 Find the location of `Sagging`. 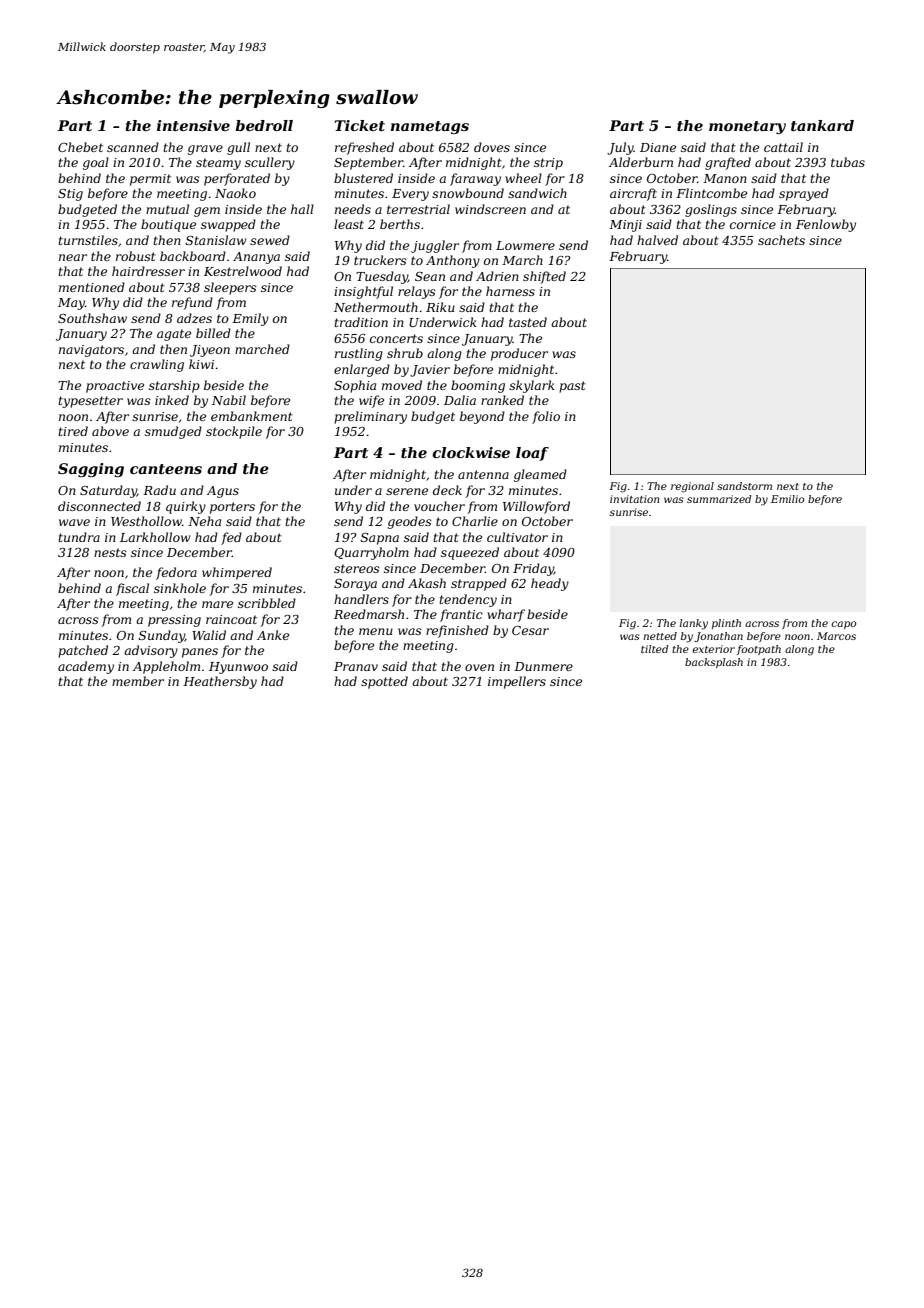

Sagging is located at coordinates (91, 470).
